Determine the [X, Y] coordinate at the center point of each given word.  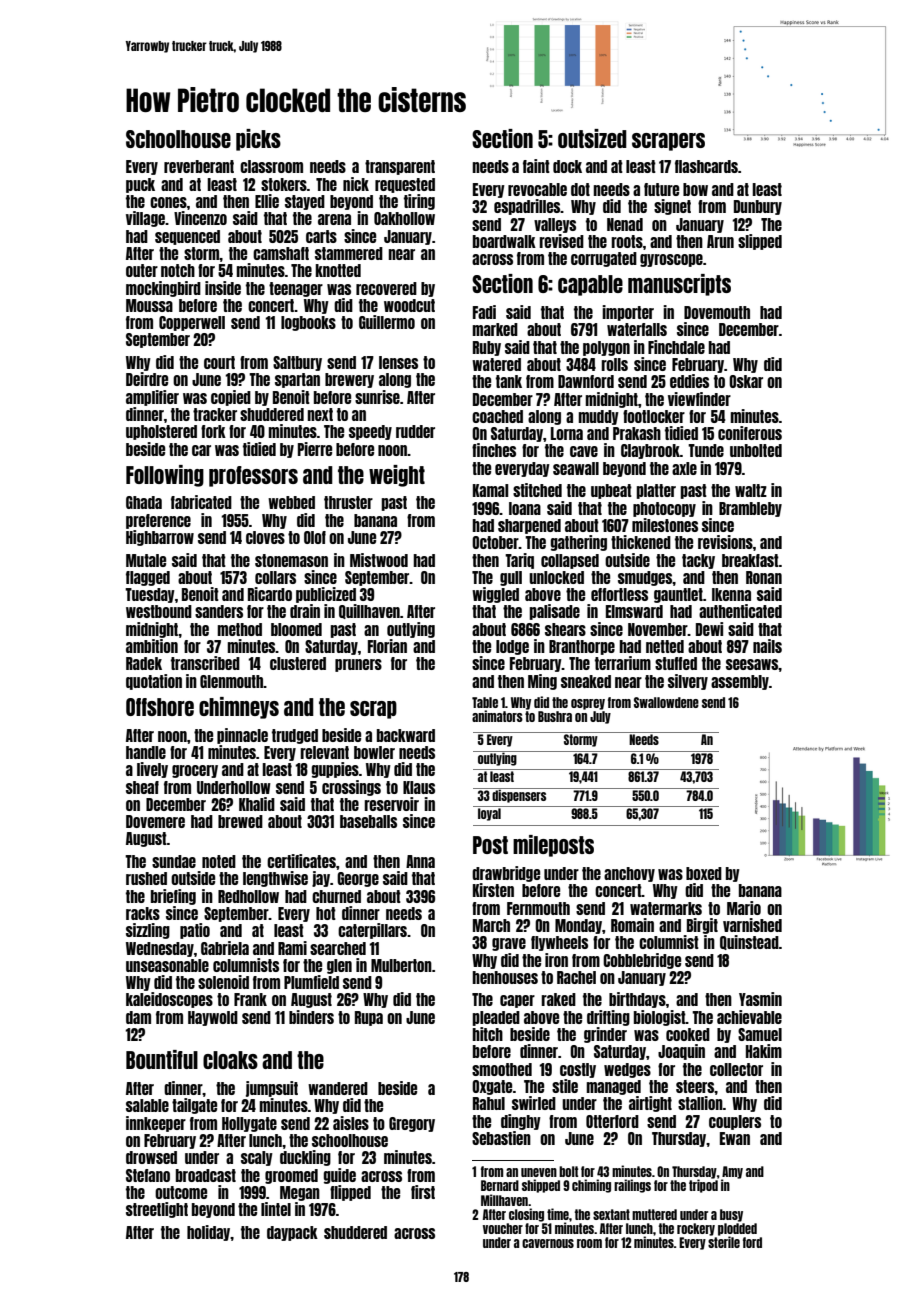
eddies [689, 381]
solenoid [223, 982]
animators [497, 716]
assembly [740, 682]
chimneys [239, 708]
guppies [335, 770]
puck [140, 185]
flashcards [706, 166]
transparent [400, 167]
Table [485, 702]
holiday [209, 1233]
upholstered [161, 432]
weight [397, 476]
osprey [588, 704]
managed [613, 1087]
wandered [338, 1088]
